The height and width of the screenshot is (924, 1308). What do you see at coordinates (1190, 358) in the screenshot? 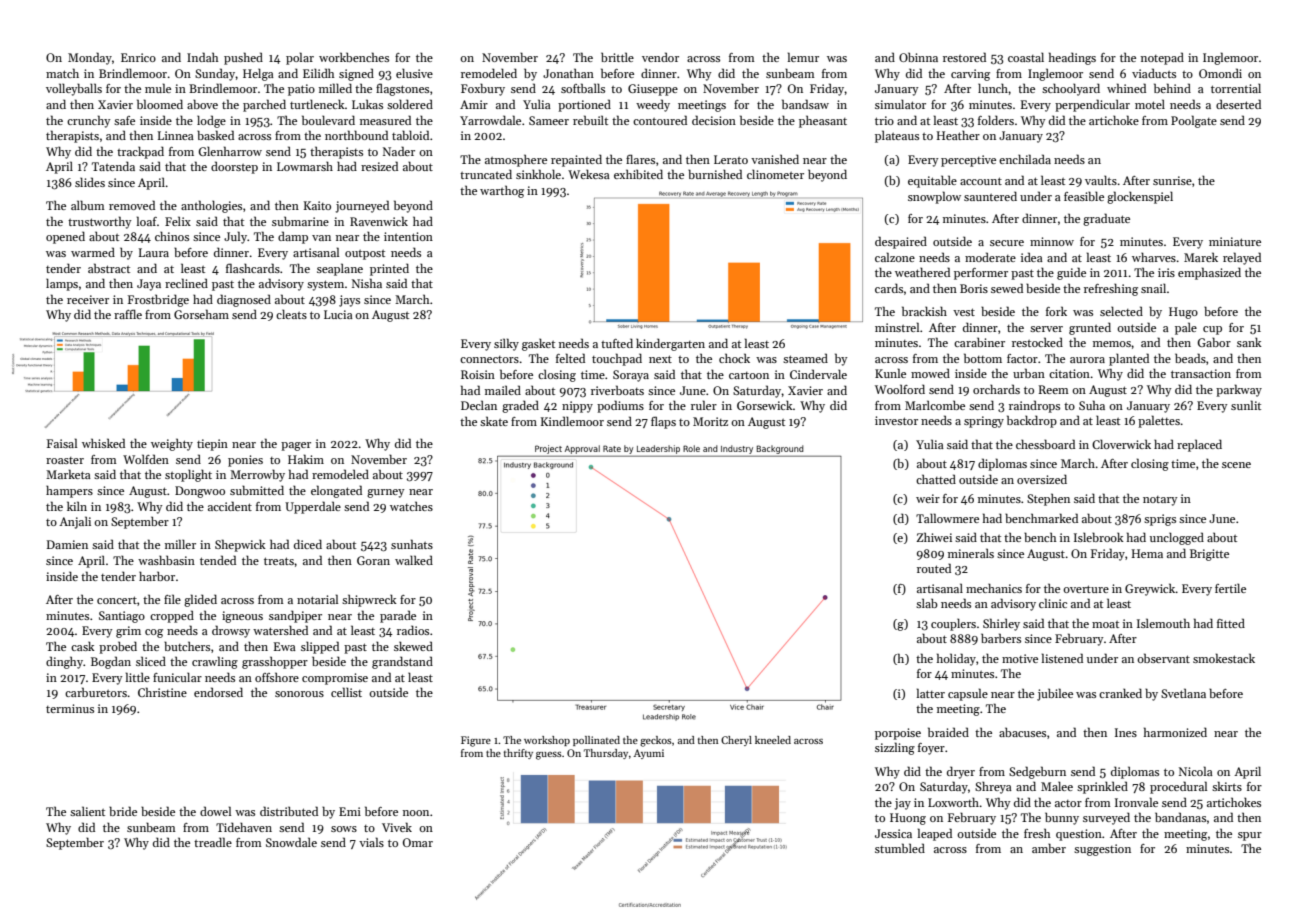
I see `beads` at bounding box center [1190, 358].
